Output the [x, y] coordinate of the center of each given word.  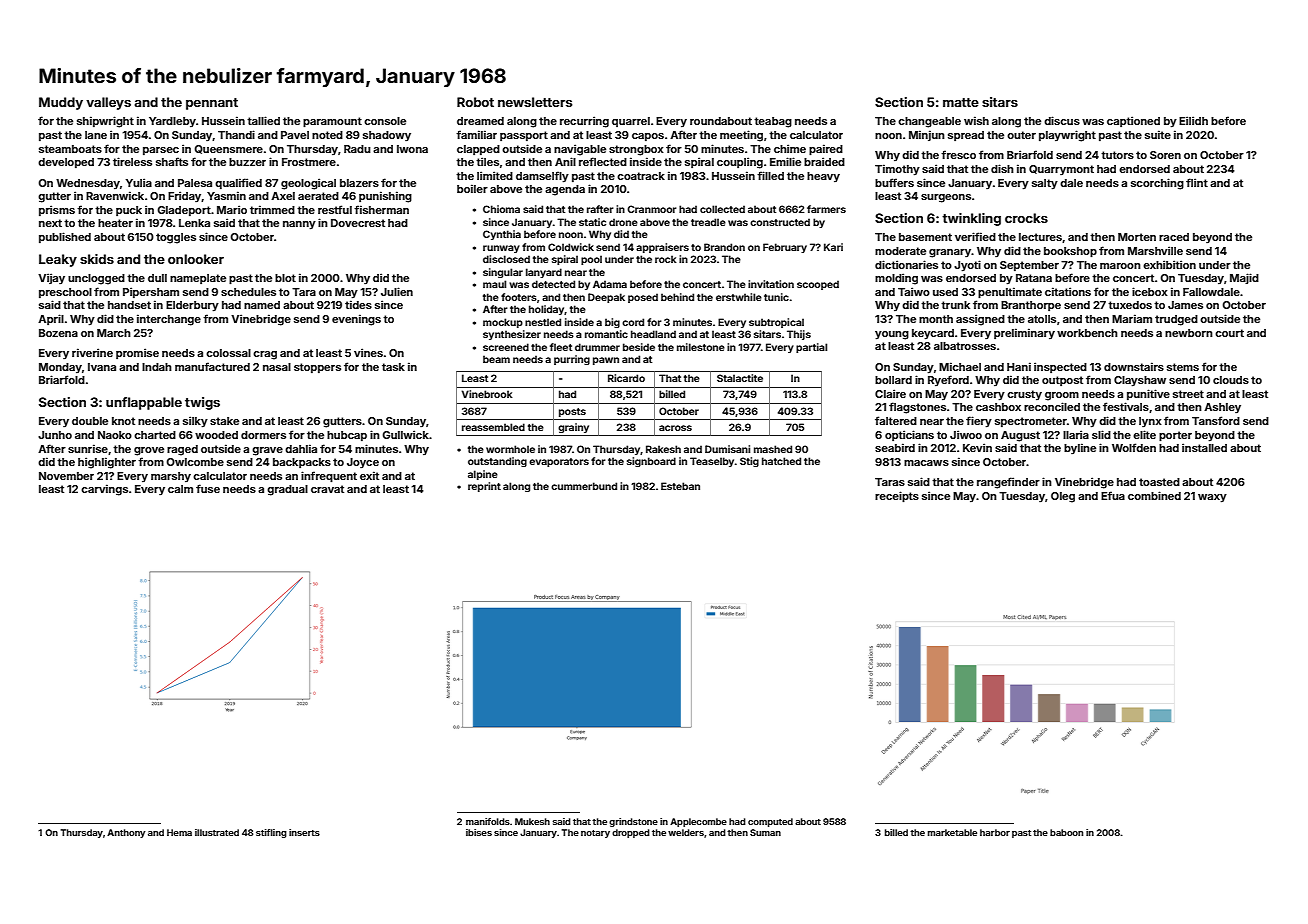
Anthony [126, 833]
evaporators [559, 462]
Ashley [1222, 408]
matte [961, 102]
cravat [327, 489]
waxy [1212, 498]
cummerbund [584, 486]
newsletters [535, 102]
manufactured [212, 366]
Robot [475, 102]
